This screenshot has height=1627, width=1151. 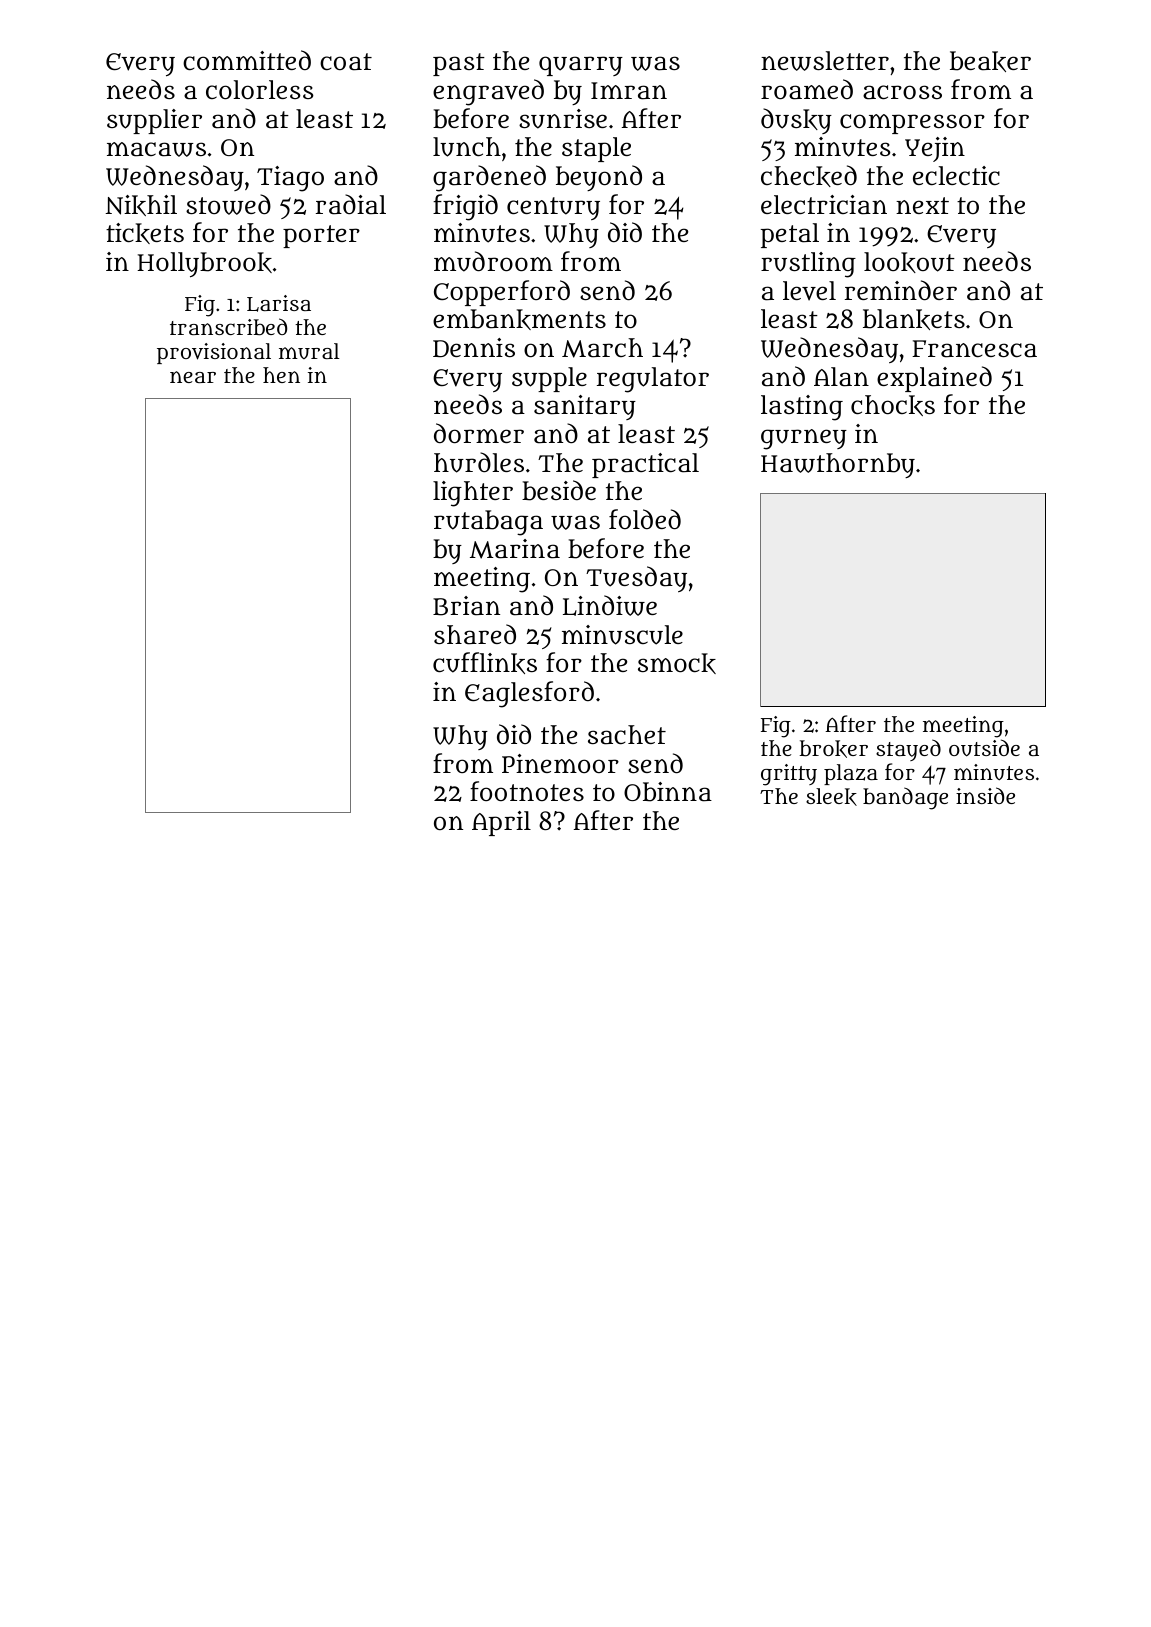 I want to click on Hawthornby, so click(x=838, y=465).
